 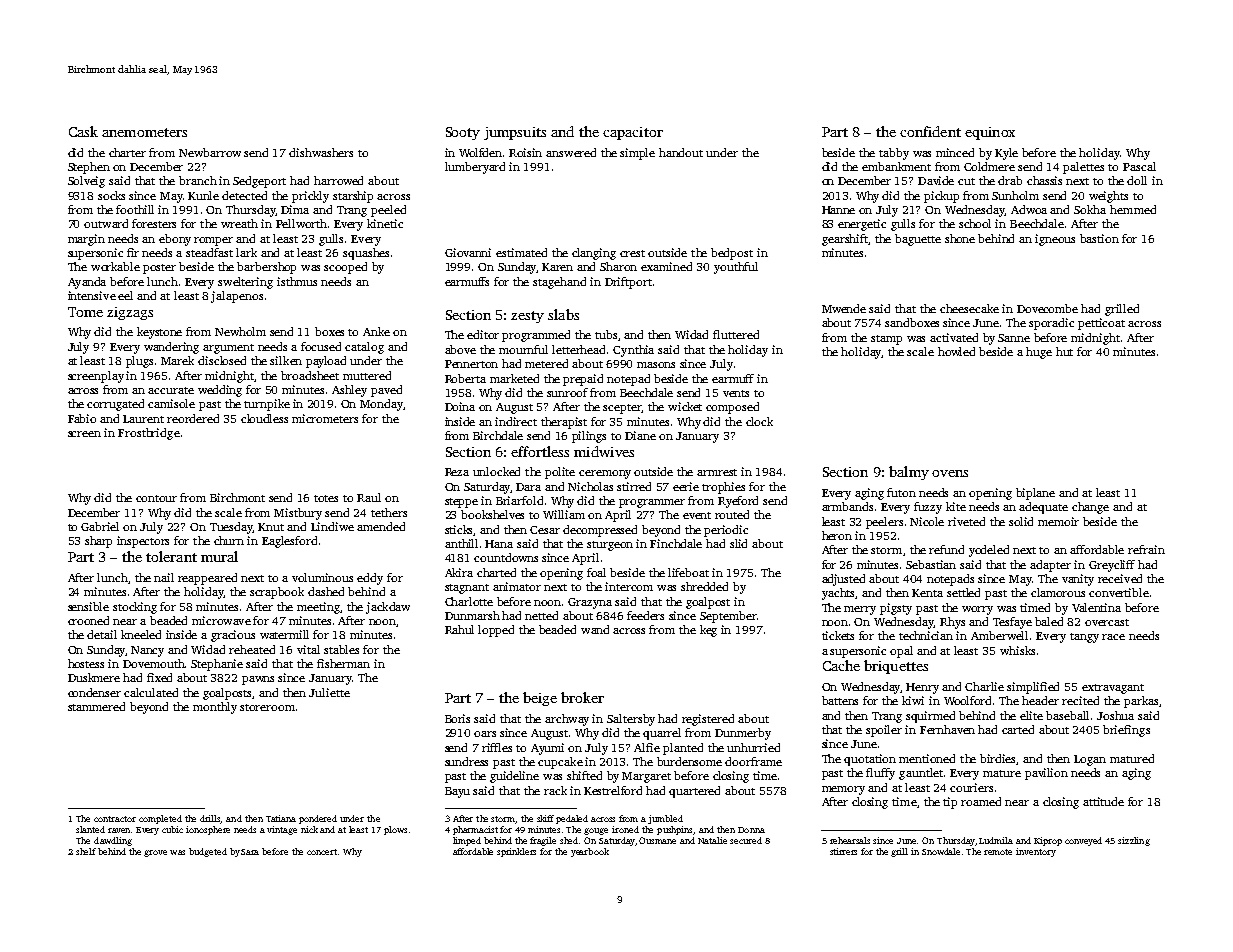 I want to click on hut, so click(x=1064, y=351).
